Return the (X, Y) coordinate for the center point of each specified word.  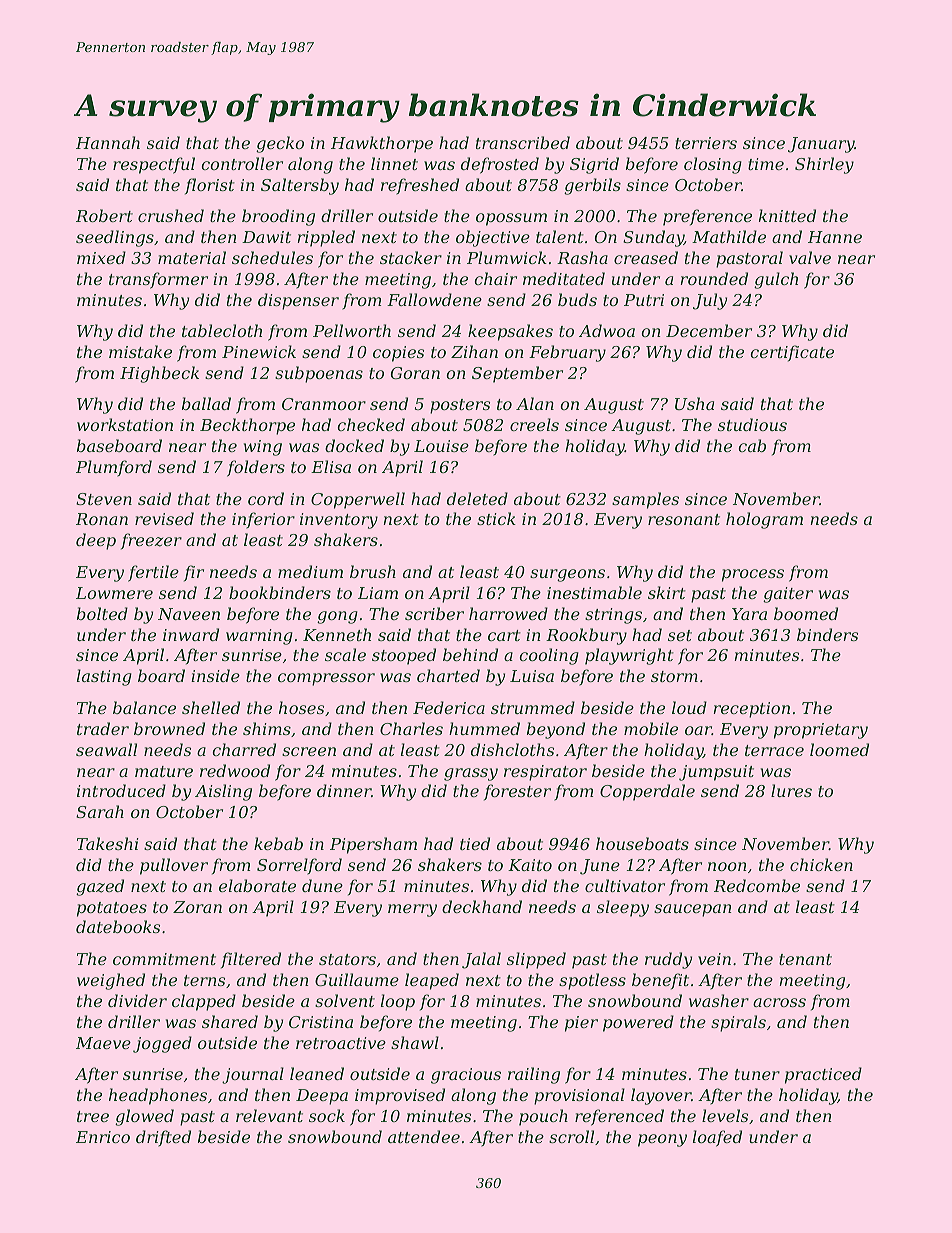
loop (398, 1002)
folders (256, 468)
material (192, 257)
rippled (326, 238)
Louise (441, 446)
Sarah (100, 811)
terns (204, 980)
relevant (269, 1115)
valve (810, 257)
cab (752, 445)
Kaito (530, 865)
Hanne (835, 237)
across (779, 1002)
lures (791, 790)
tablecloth (222, 330)
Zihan (474, 351)
